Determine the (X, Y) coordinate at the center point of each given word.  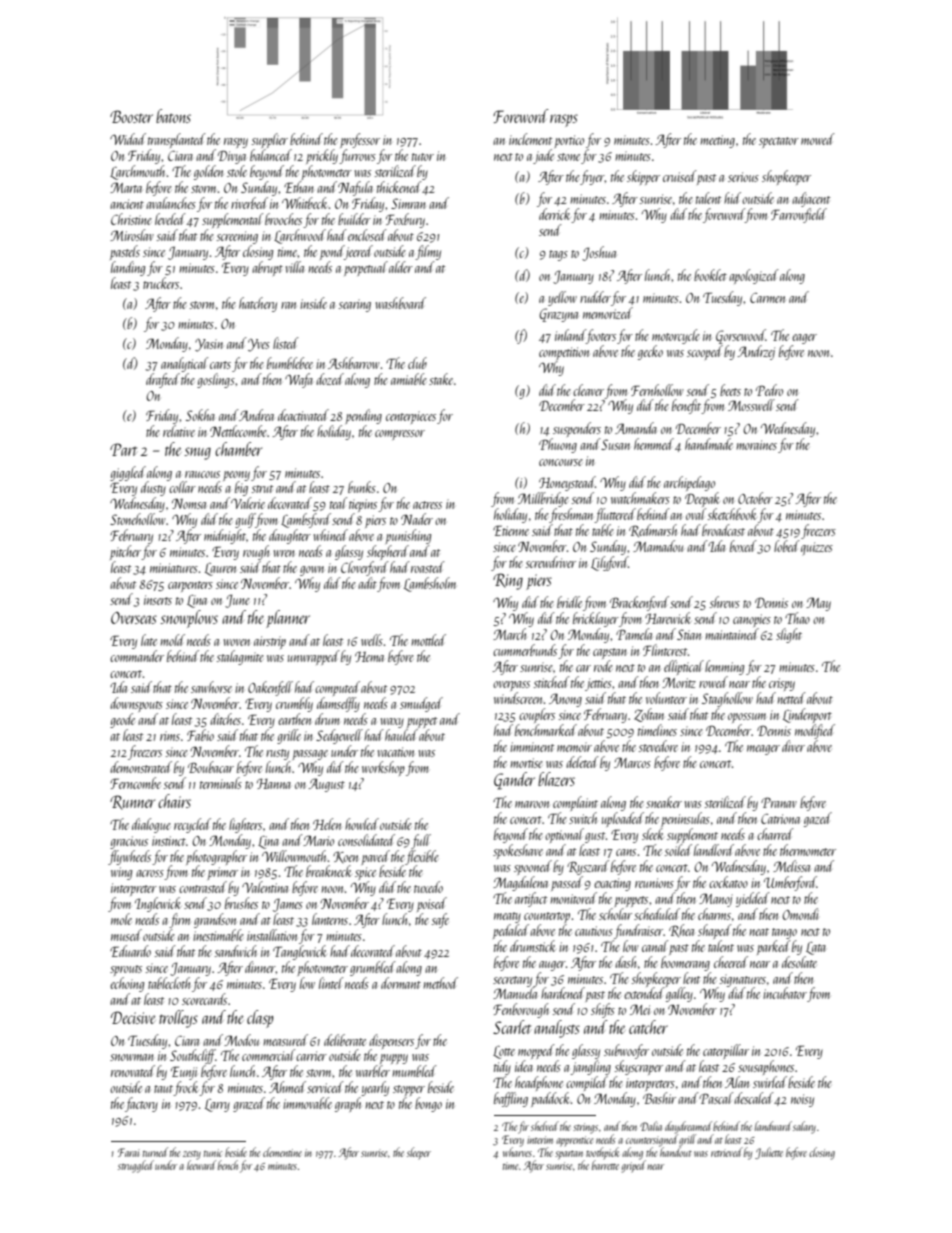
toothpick (602, 1154)
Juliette (769, 1153)
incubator (785, 993)
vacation (396, 752)
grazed (249, 1104)
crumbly (294, 704)
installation (272, 935)
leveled (170, 219)
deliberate (345, 1040)
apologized (754, 276)
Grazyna (558, 315)
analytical (184, 364)
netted (792, 698)
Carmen (767, 298)
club (417, 363)
